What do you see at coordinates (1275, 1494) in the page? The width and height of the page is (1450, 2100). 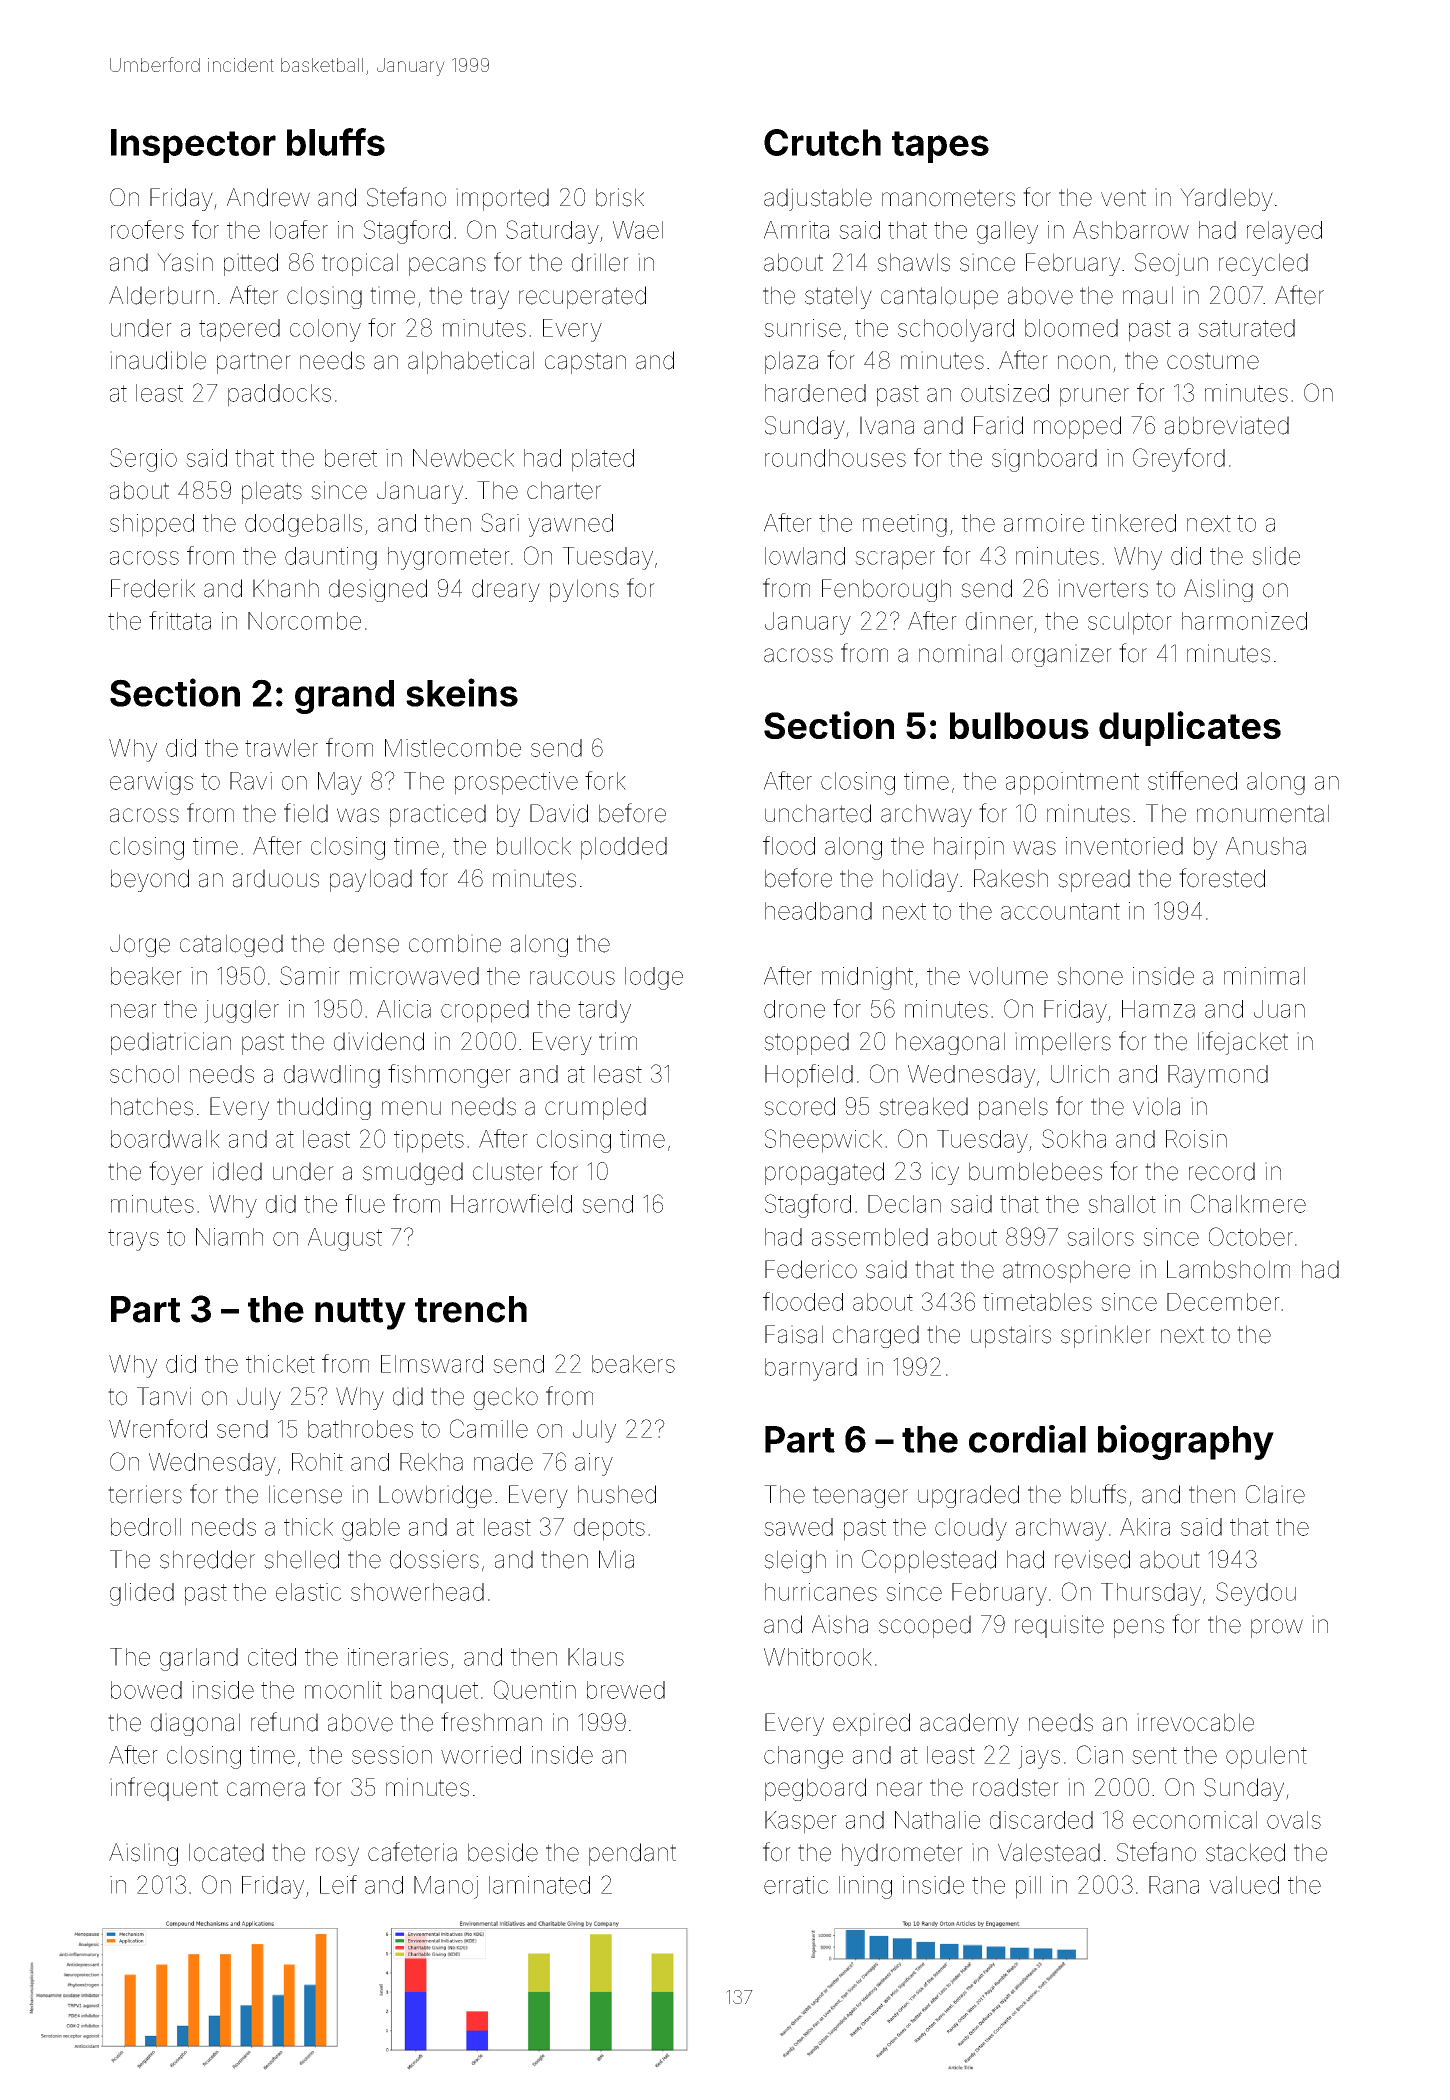 I see `Claire` at bounding box center [1275, 1494].
